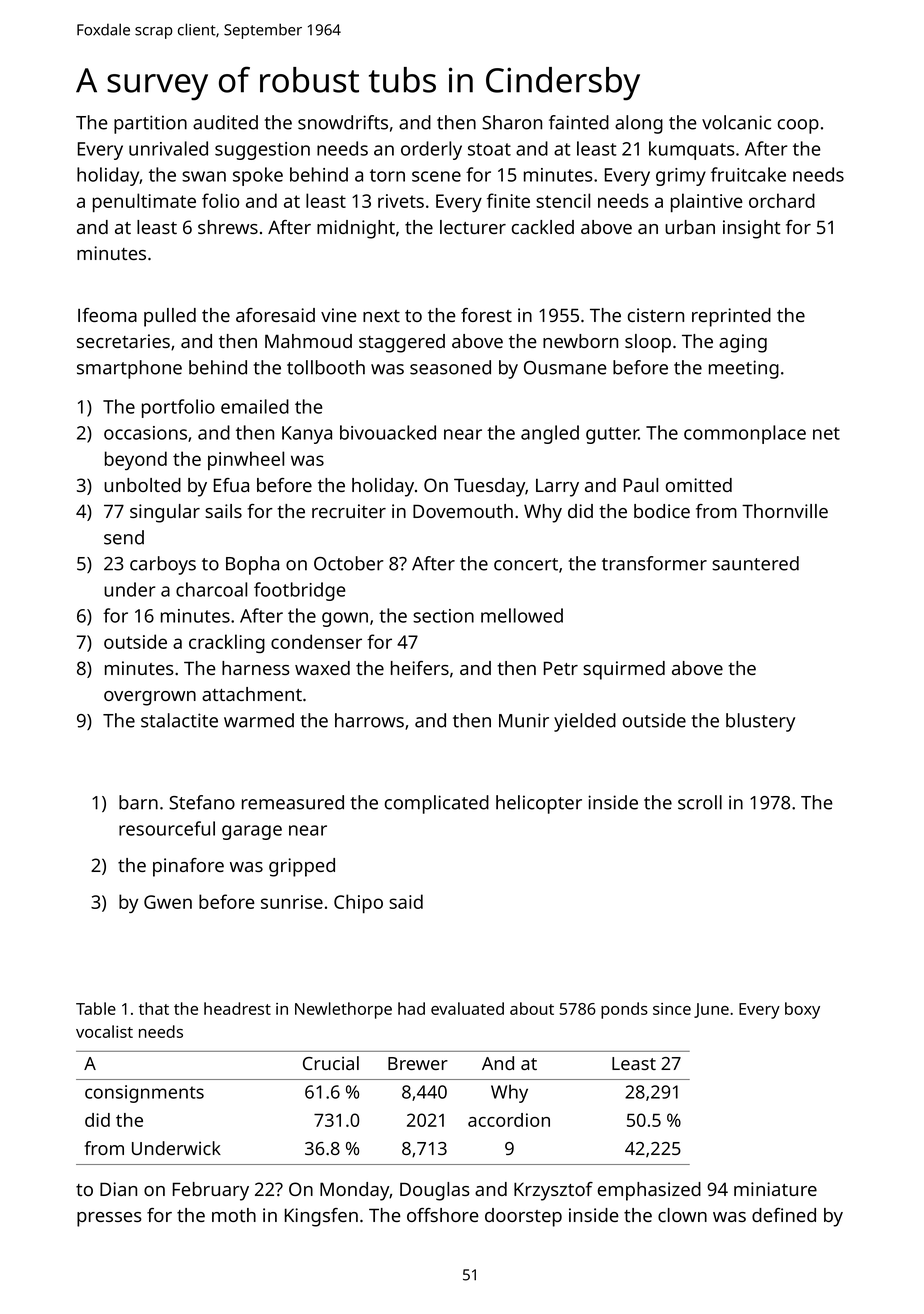 The image size is (924, 1314). What do you see at coordinates (411, 1008) in the image?
I see `had` at bounding box center [411, 1008].
